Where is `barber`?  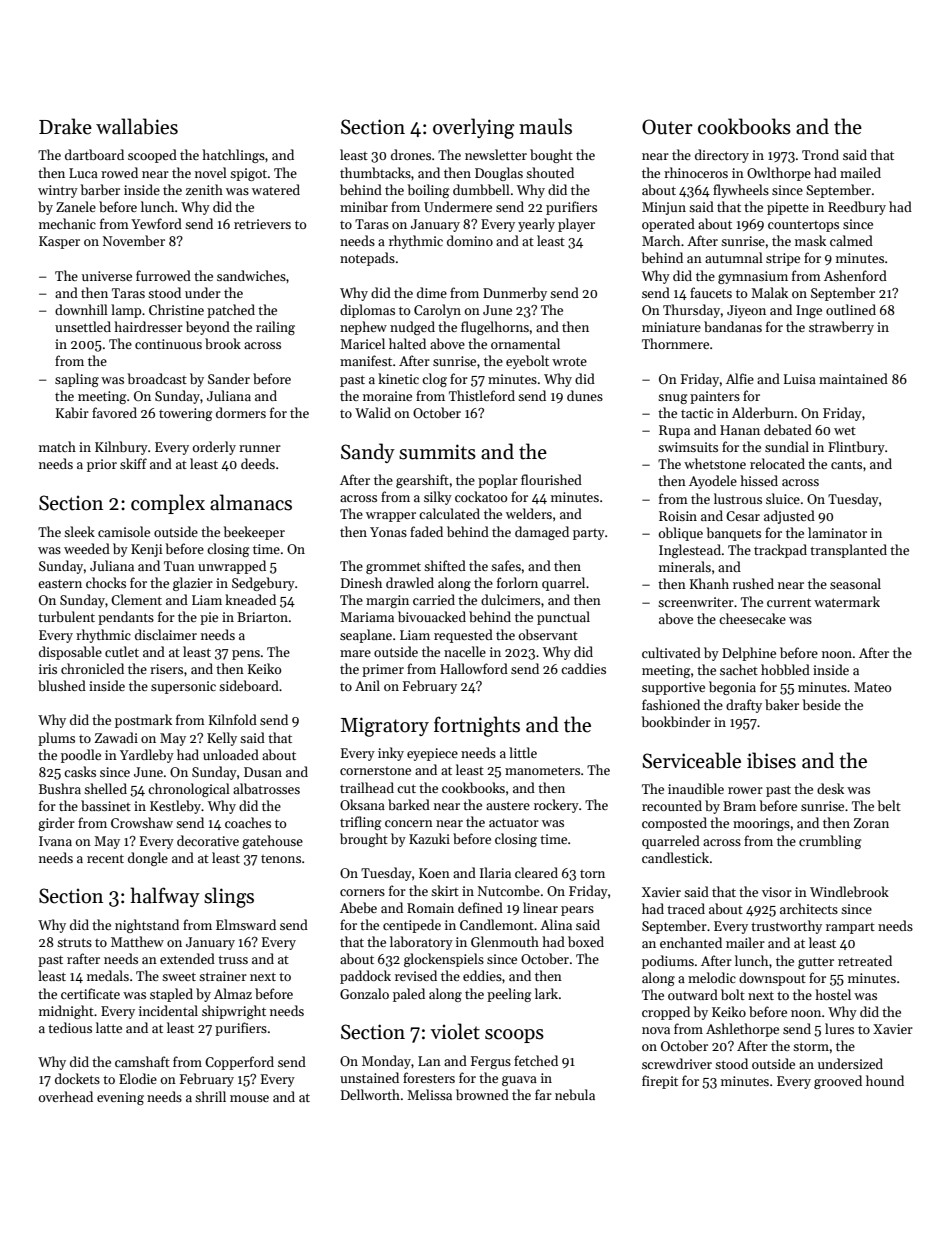 barber is located at coordinates (100, 189).
